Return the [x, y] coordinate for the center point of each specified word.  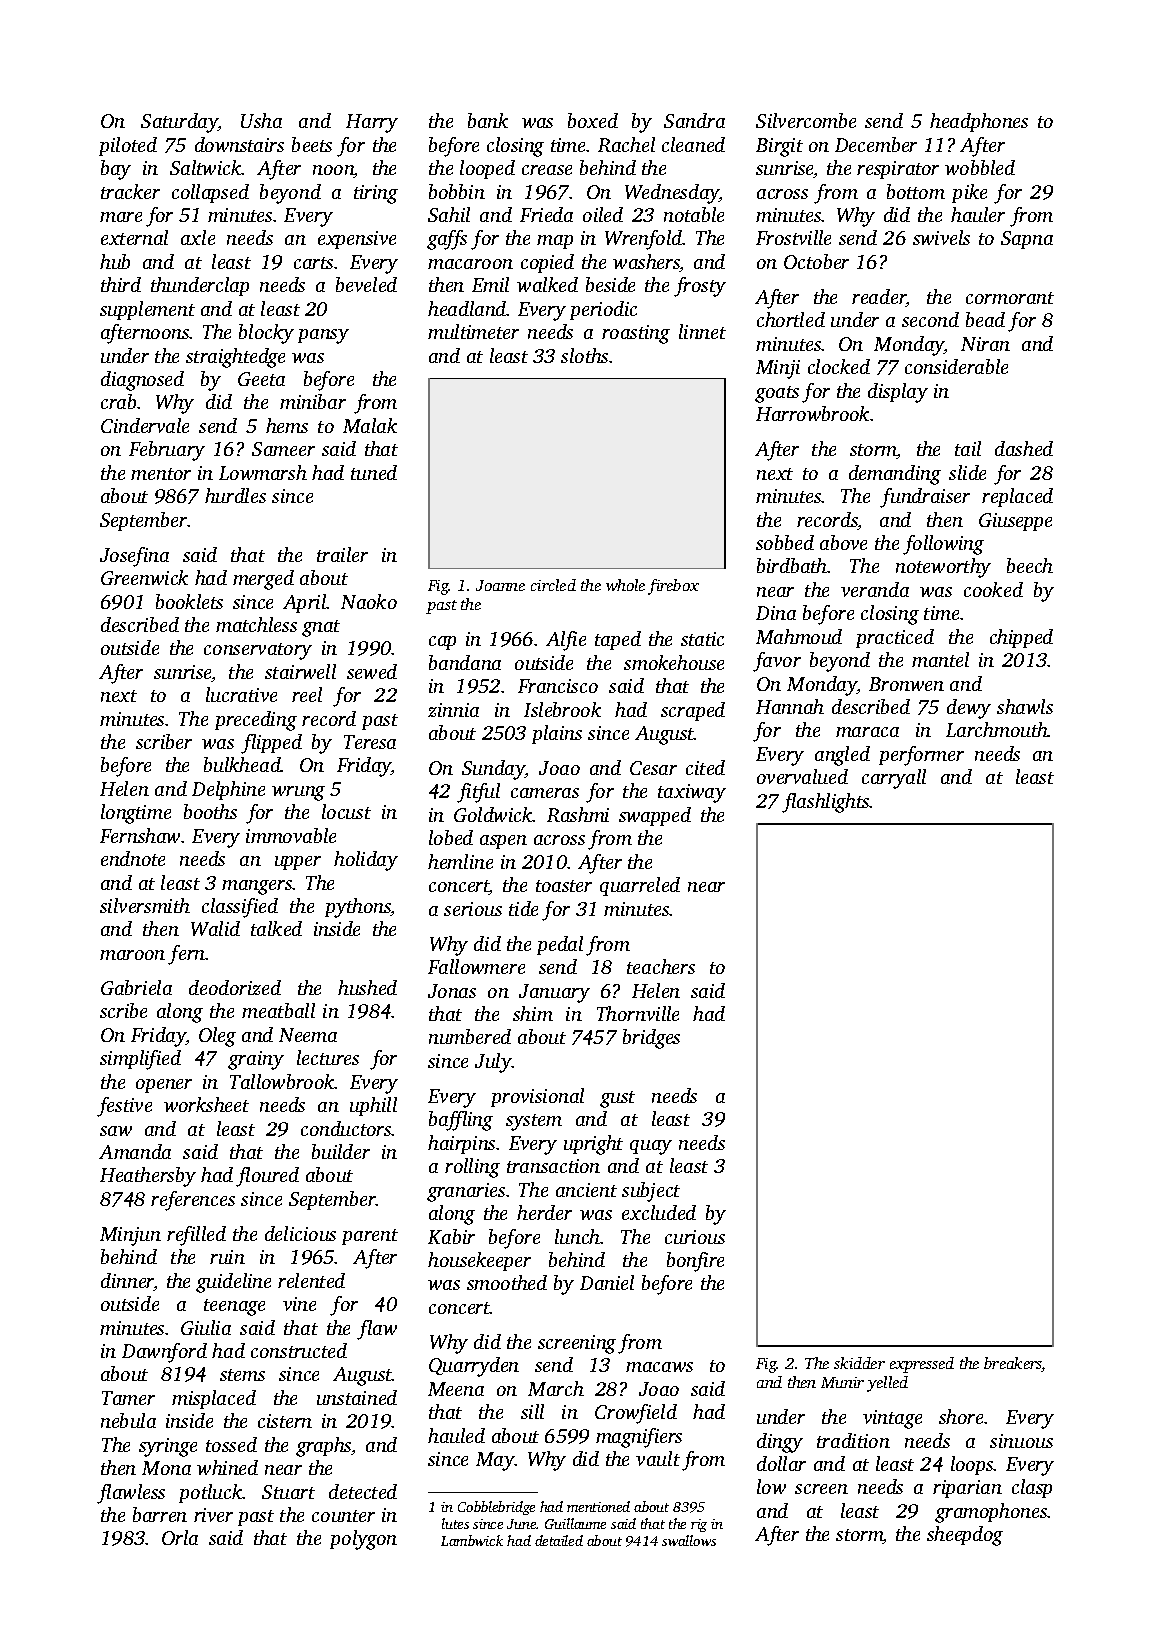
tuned [374, 472]
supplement [147, 310]
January [554, 993]
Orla [180, 1537]
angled [842, 756]
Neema [308, 1035]
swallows [689, 1540]
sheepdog [965, 1536]
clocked [839, 366]
